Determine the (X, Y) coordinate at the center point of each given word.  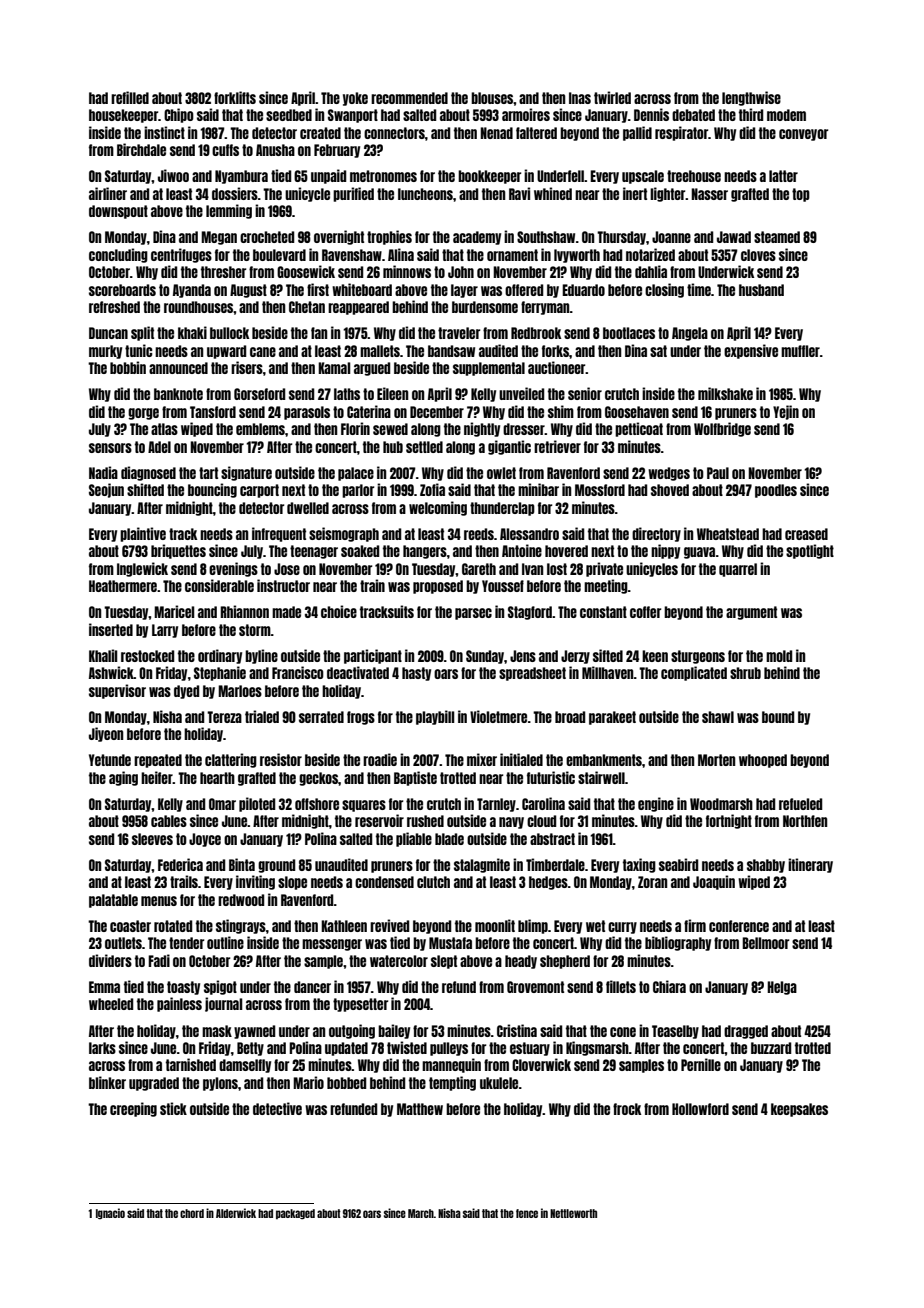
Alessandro (529, 534)
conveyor (803, 135)
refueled (800, 804)
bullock (229, 333)
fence (527, 1213)
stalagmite (482, 865)
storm (255, 630)
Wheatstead (728, 534)
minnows (407, 271)
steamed (777, 237)
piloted (257, 804)
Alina (401, 254)
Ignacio (110, 1213)
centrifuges (181, 255)
